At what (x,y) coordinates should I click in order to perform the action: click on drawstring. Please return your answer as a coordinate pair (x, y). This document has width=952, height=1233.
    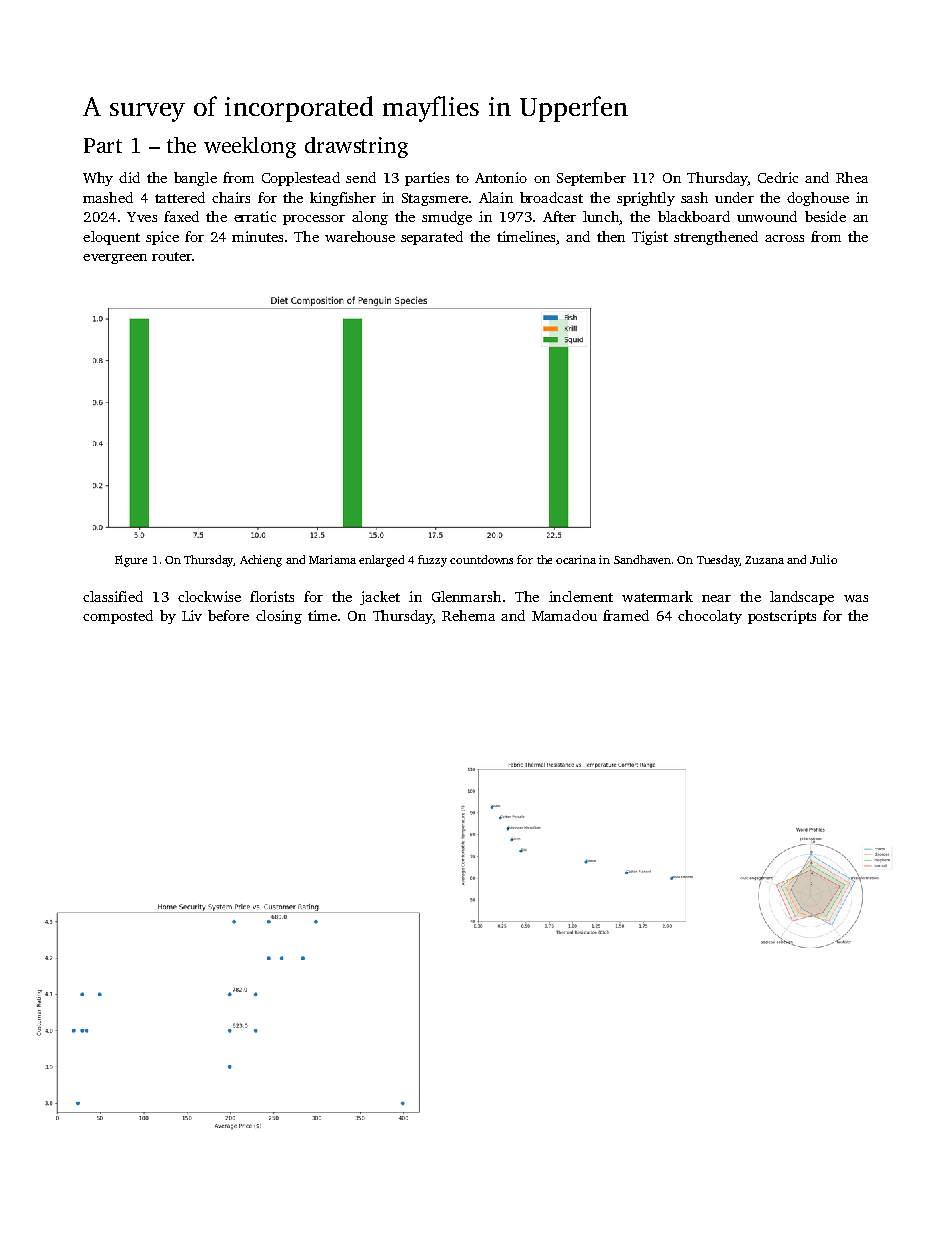
    Looking at the image, I should click on (356, 147).
